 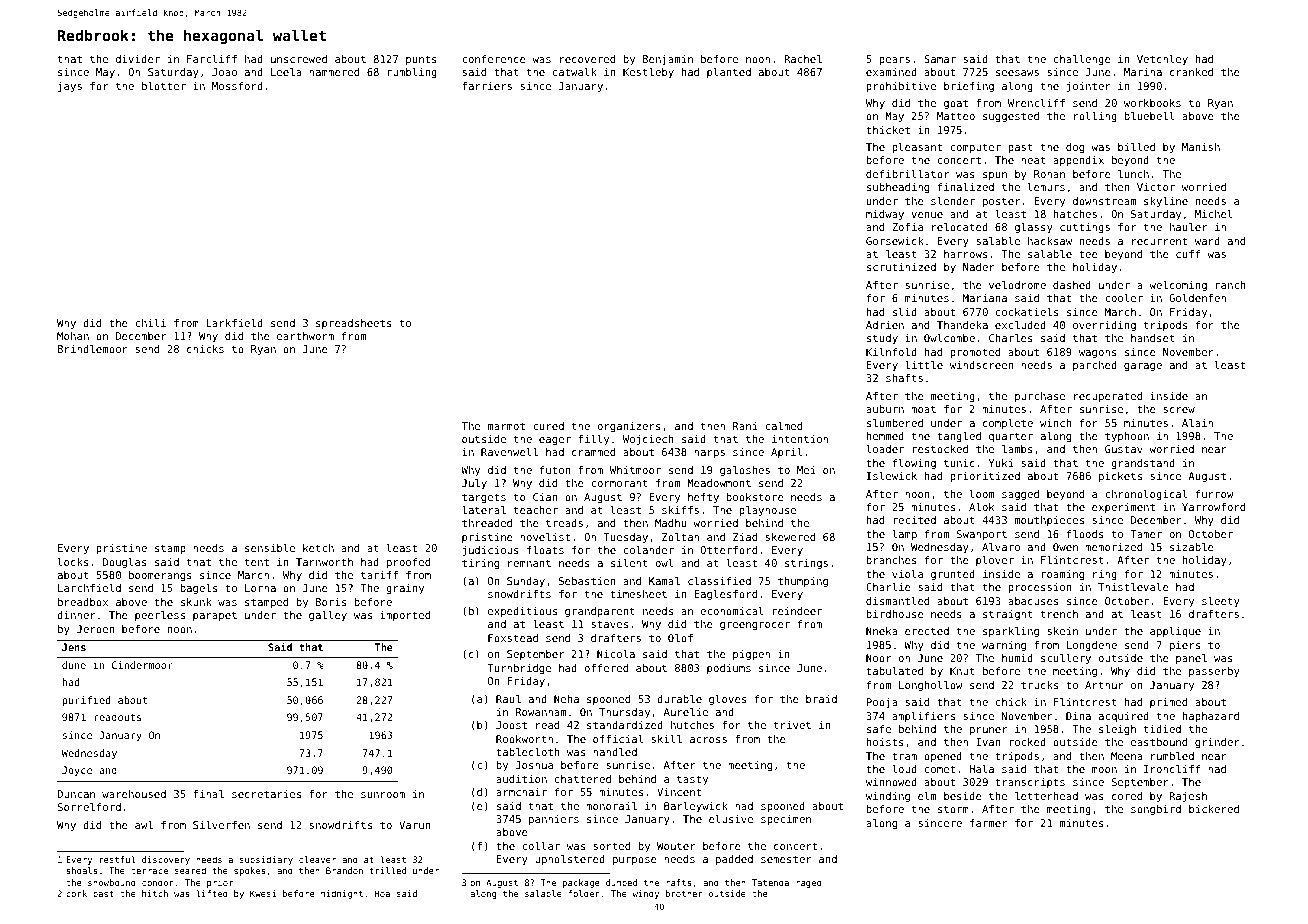 I want to click on jays, so click(x=70, y=87).
